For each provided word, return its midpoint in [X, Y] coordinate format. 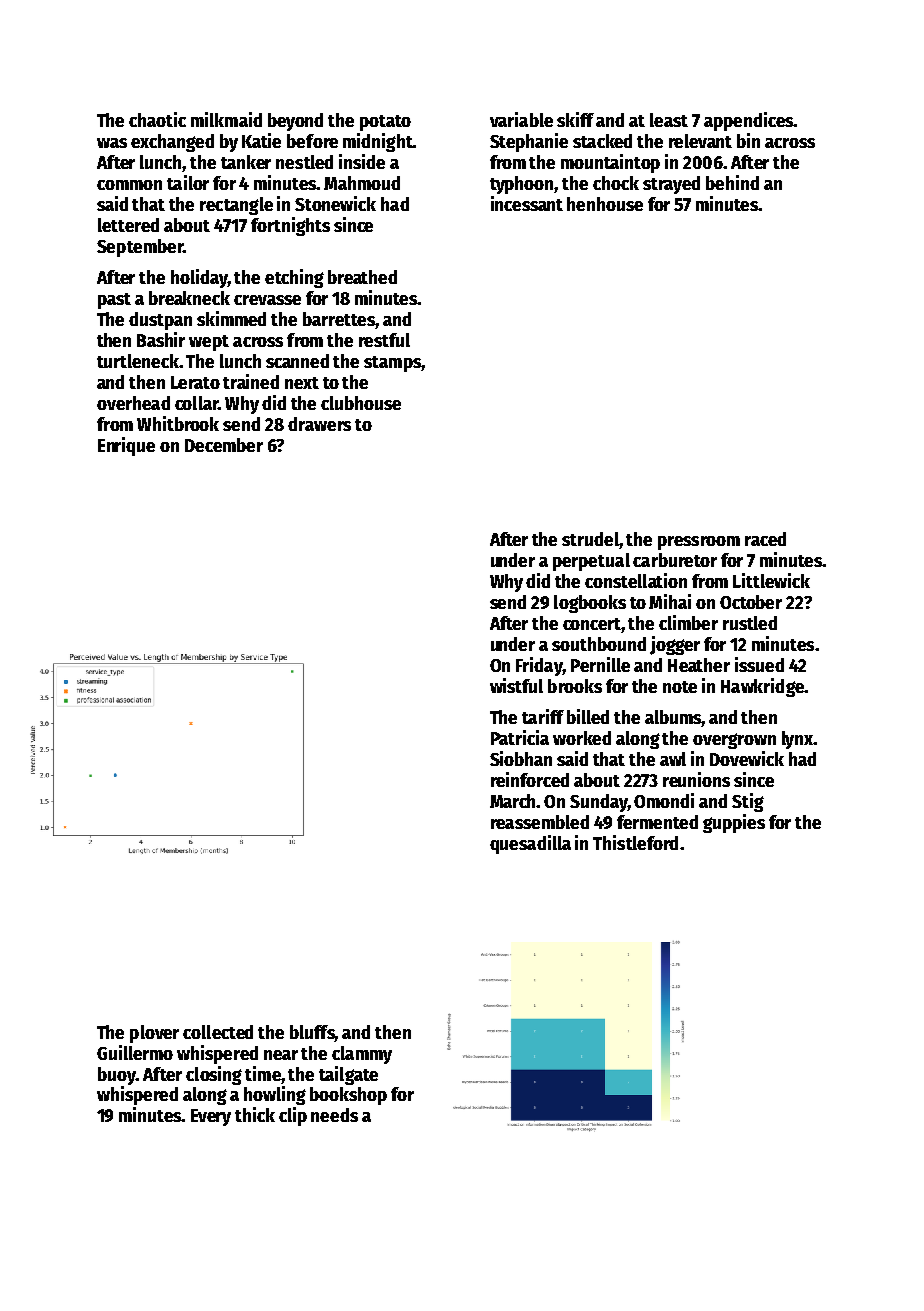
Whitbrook [178, 423]
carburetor [675, 560]
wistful [516, 685]
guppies [734, 823]
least [669, 120]
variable [521, 119]
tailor [188, 182]
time [263, 1073]
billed [588, 716]
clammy [362, 1055]
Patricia [520, 737]
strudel [590, 539]
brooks [575, 686]
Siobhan [521, 758]
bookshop [348, 1096]
